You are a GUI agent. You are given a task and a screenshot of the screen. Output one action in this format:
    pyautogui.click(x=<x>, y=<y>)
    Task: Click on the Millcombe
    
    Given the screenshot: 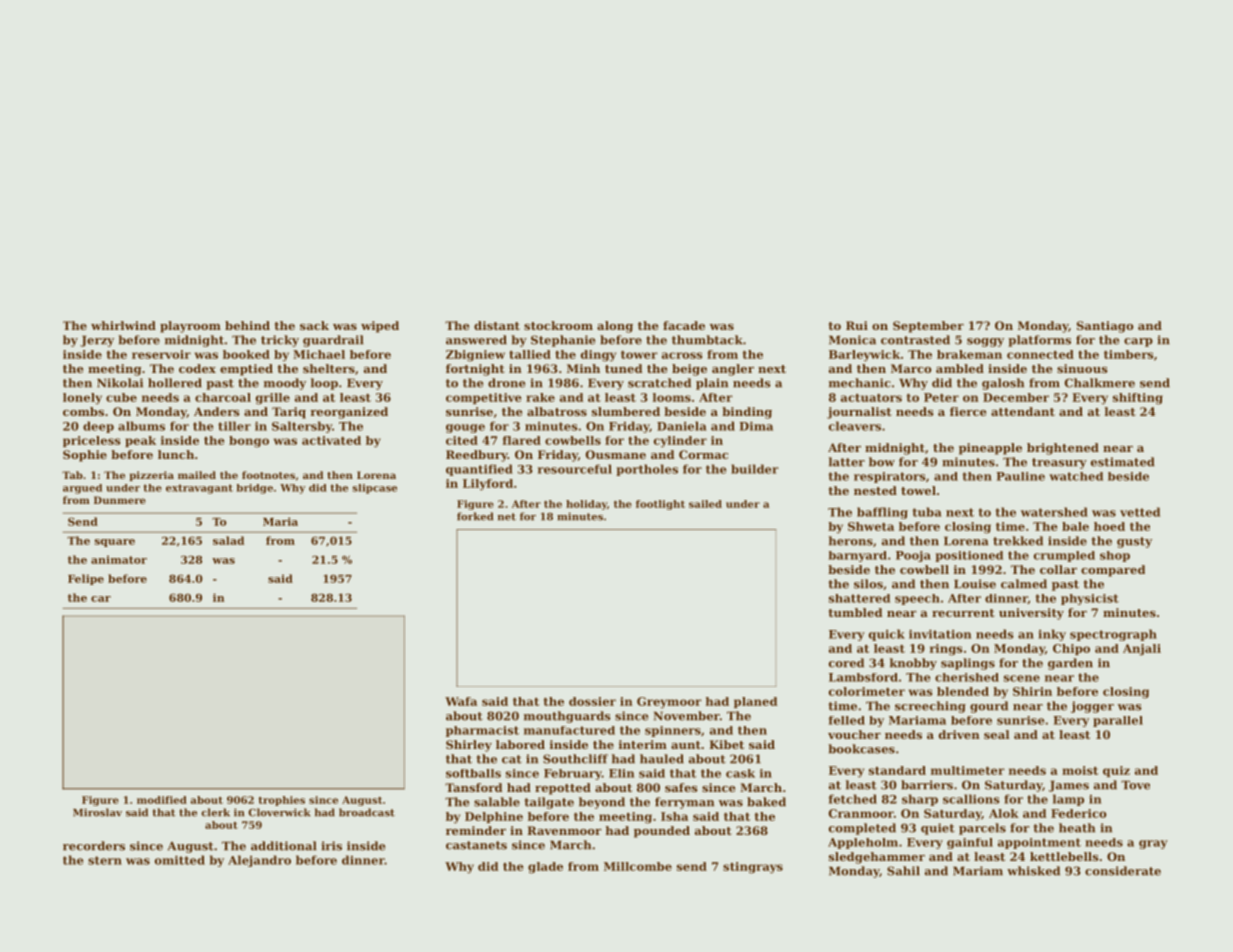 What is the action you would take?
    pyautogui.click(x=638, y=866)
